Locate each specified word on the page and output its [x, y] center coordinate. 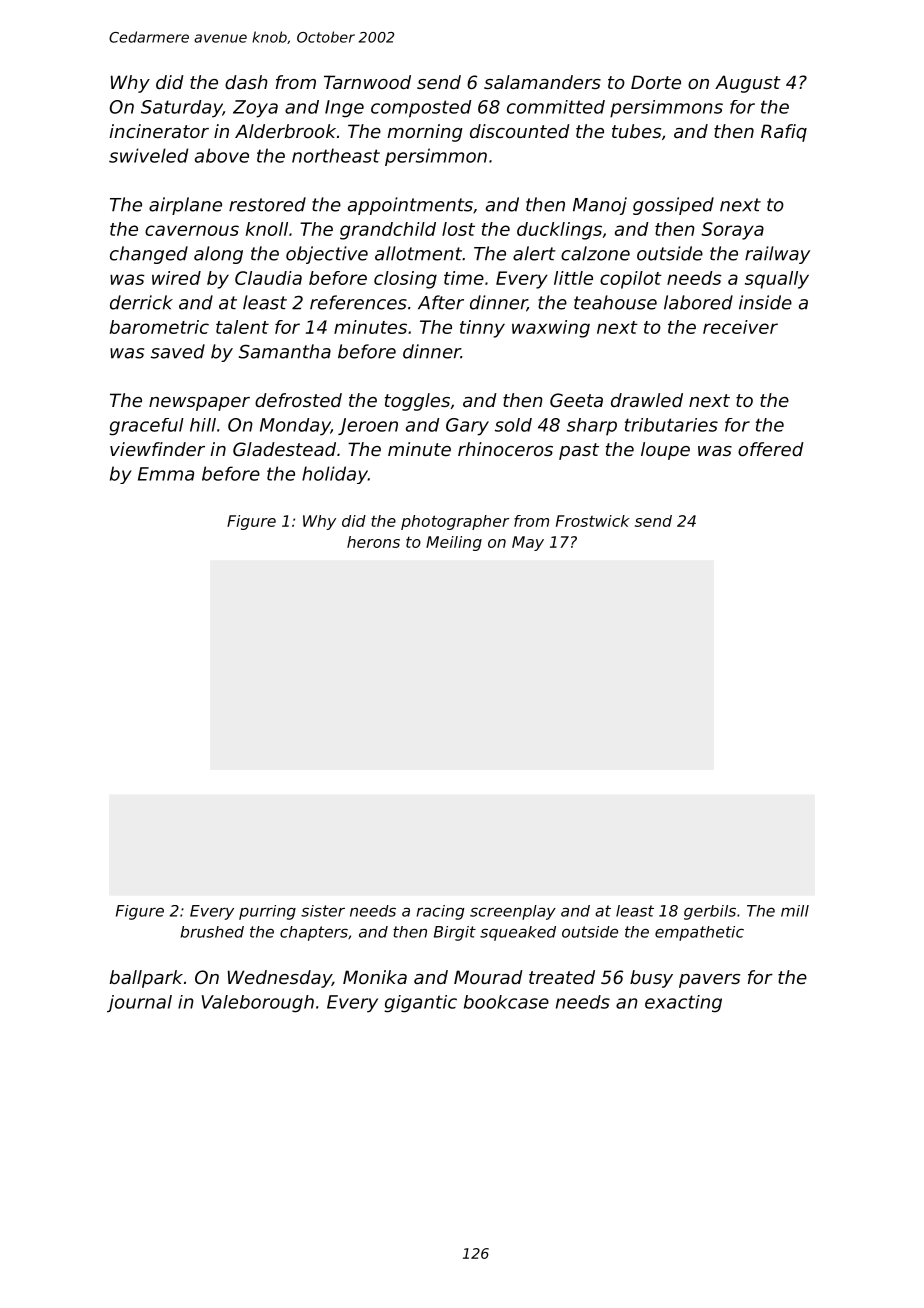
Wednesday [280, 979]
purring [267, 912]
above [222, 155]
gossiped [673, 206]
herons [373, 542]
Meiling [454, 543]
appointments [410, 206]
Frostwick [593, 521]
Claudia [268, 278]
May [528, 543]
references [358, 302]
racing [440, 912]
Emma [166, 474]
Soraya [732, 231]
